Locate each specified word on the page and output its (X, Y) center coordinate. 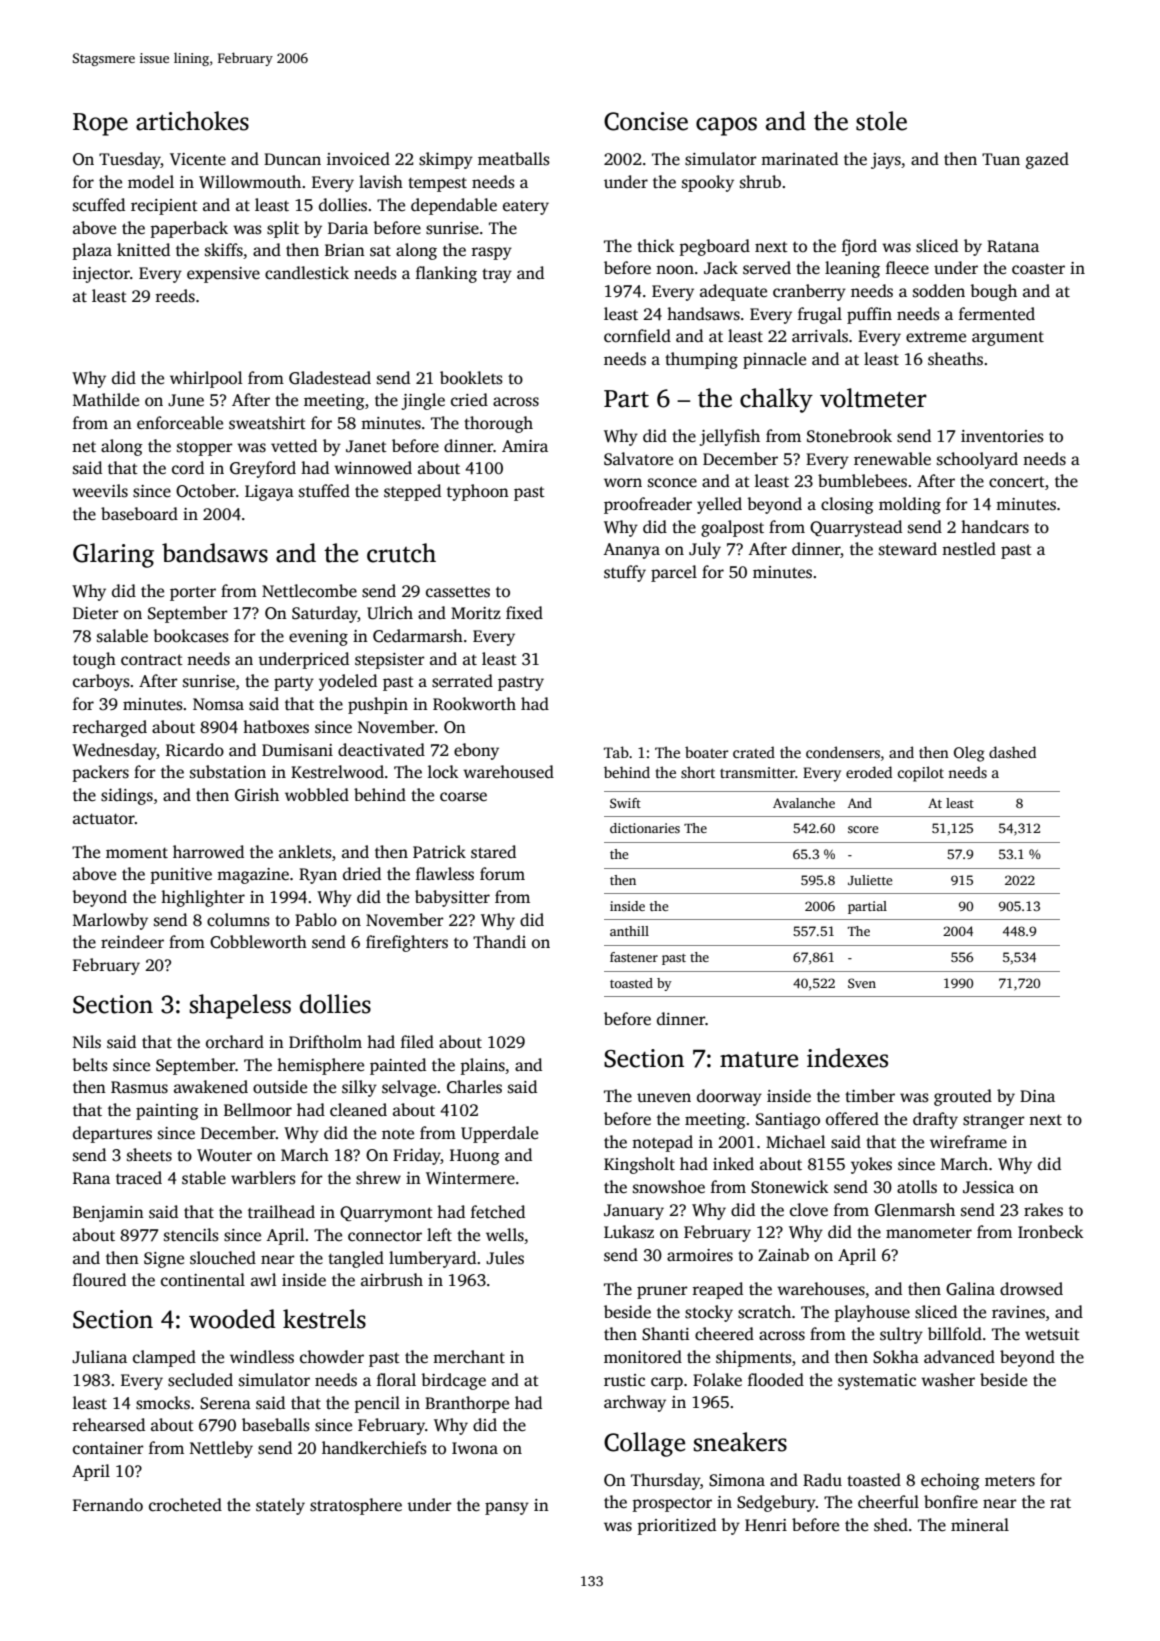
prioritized (676, 1526)
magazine (253, 876)
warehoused (508, 772)
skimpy (446, 160)
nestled (969, 549)
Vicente (198, 159)
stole (881, 121)
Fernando (108, 1505)
